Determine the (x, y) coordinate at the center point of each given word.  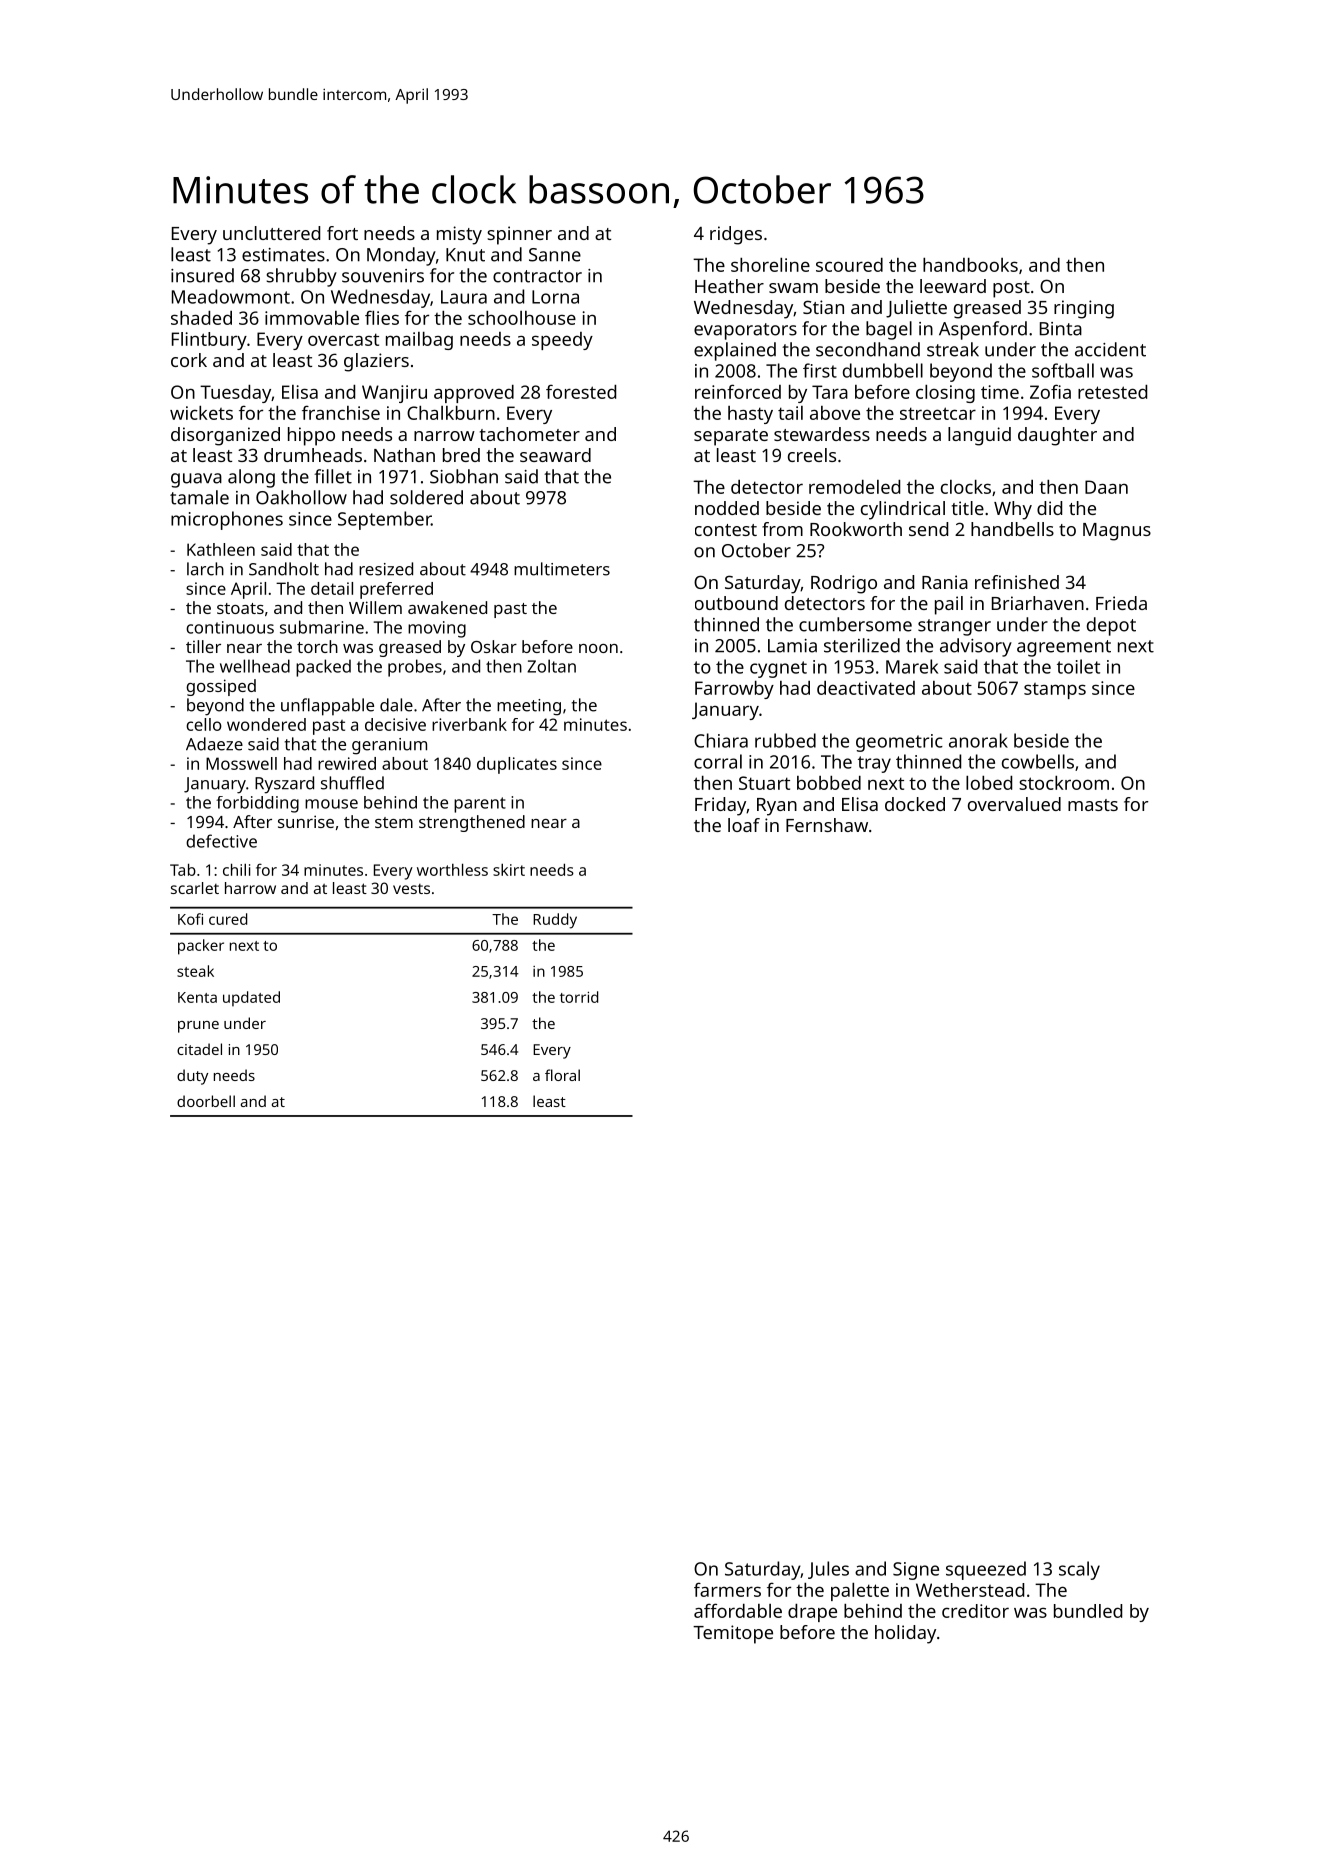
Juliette (916, 309)
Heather (729, 286)
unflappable (327, 707)
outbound (736, 603)
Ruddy (555, 921)
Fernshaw (827, 825)
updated (251, 999)
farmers (727, 1589)
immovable (312, 318)
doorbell (206, 1101)
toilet (1078, 666)
